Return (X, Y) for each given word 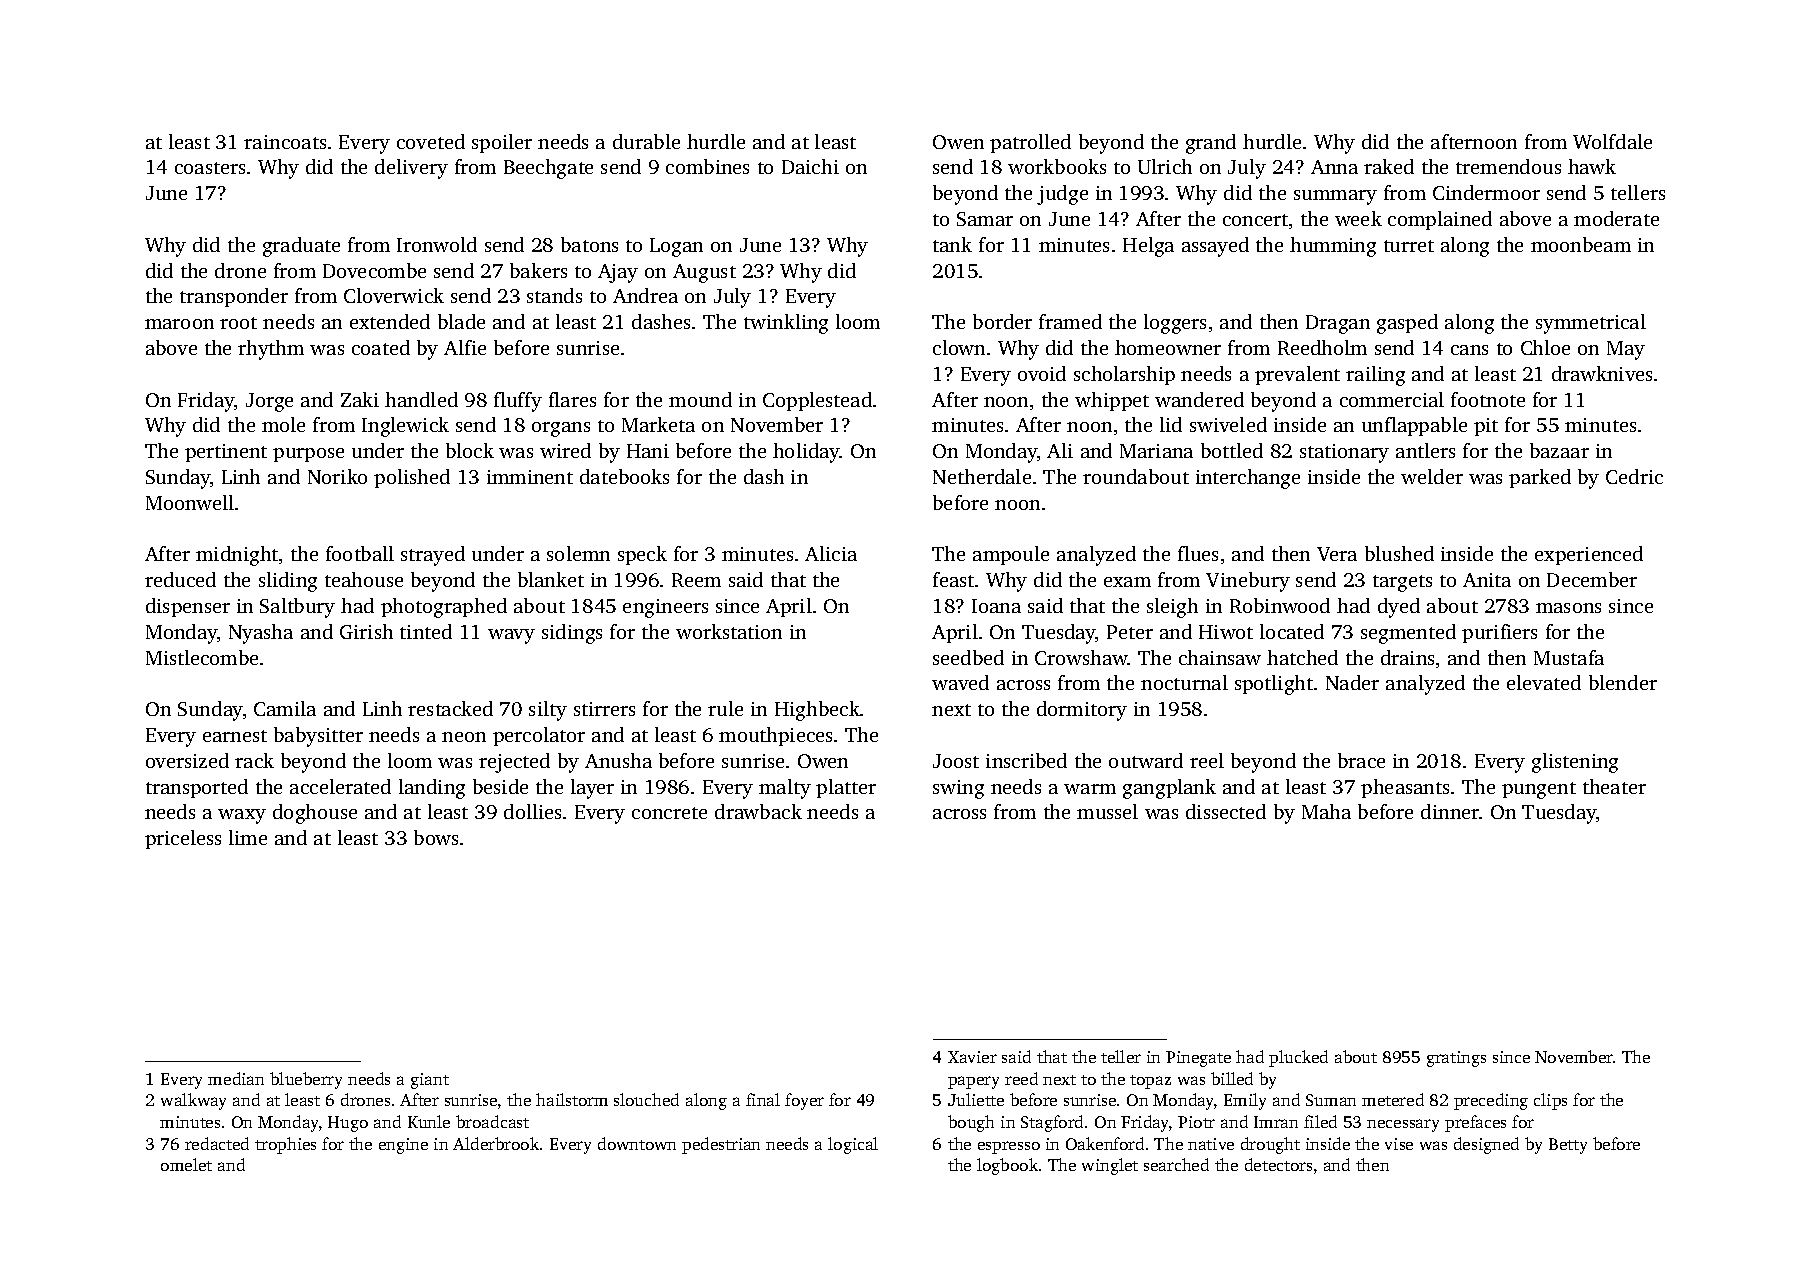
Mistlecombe (202, 657)
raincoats (285, 142)
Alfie (465, 347)
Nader (1352, 682)
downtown (637, 1143)
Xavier (972, 1057)
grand (1211, 144)
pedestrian (721, 1145)
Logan (676, 247)
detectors (1278, 1164)
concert (1255, 220)
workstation (729, 631)
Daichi (810, 166)
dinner (1450, 811)
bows (436, 837)
